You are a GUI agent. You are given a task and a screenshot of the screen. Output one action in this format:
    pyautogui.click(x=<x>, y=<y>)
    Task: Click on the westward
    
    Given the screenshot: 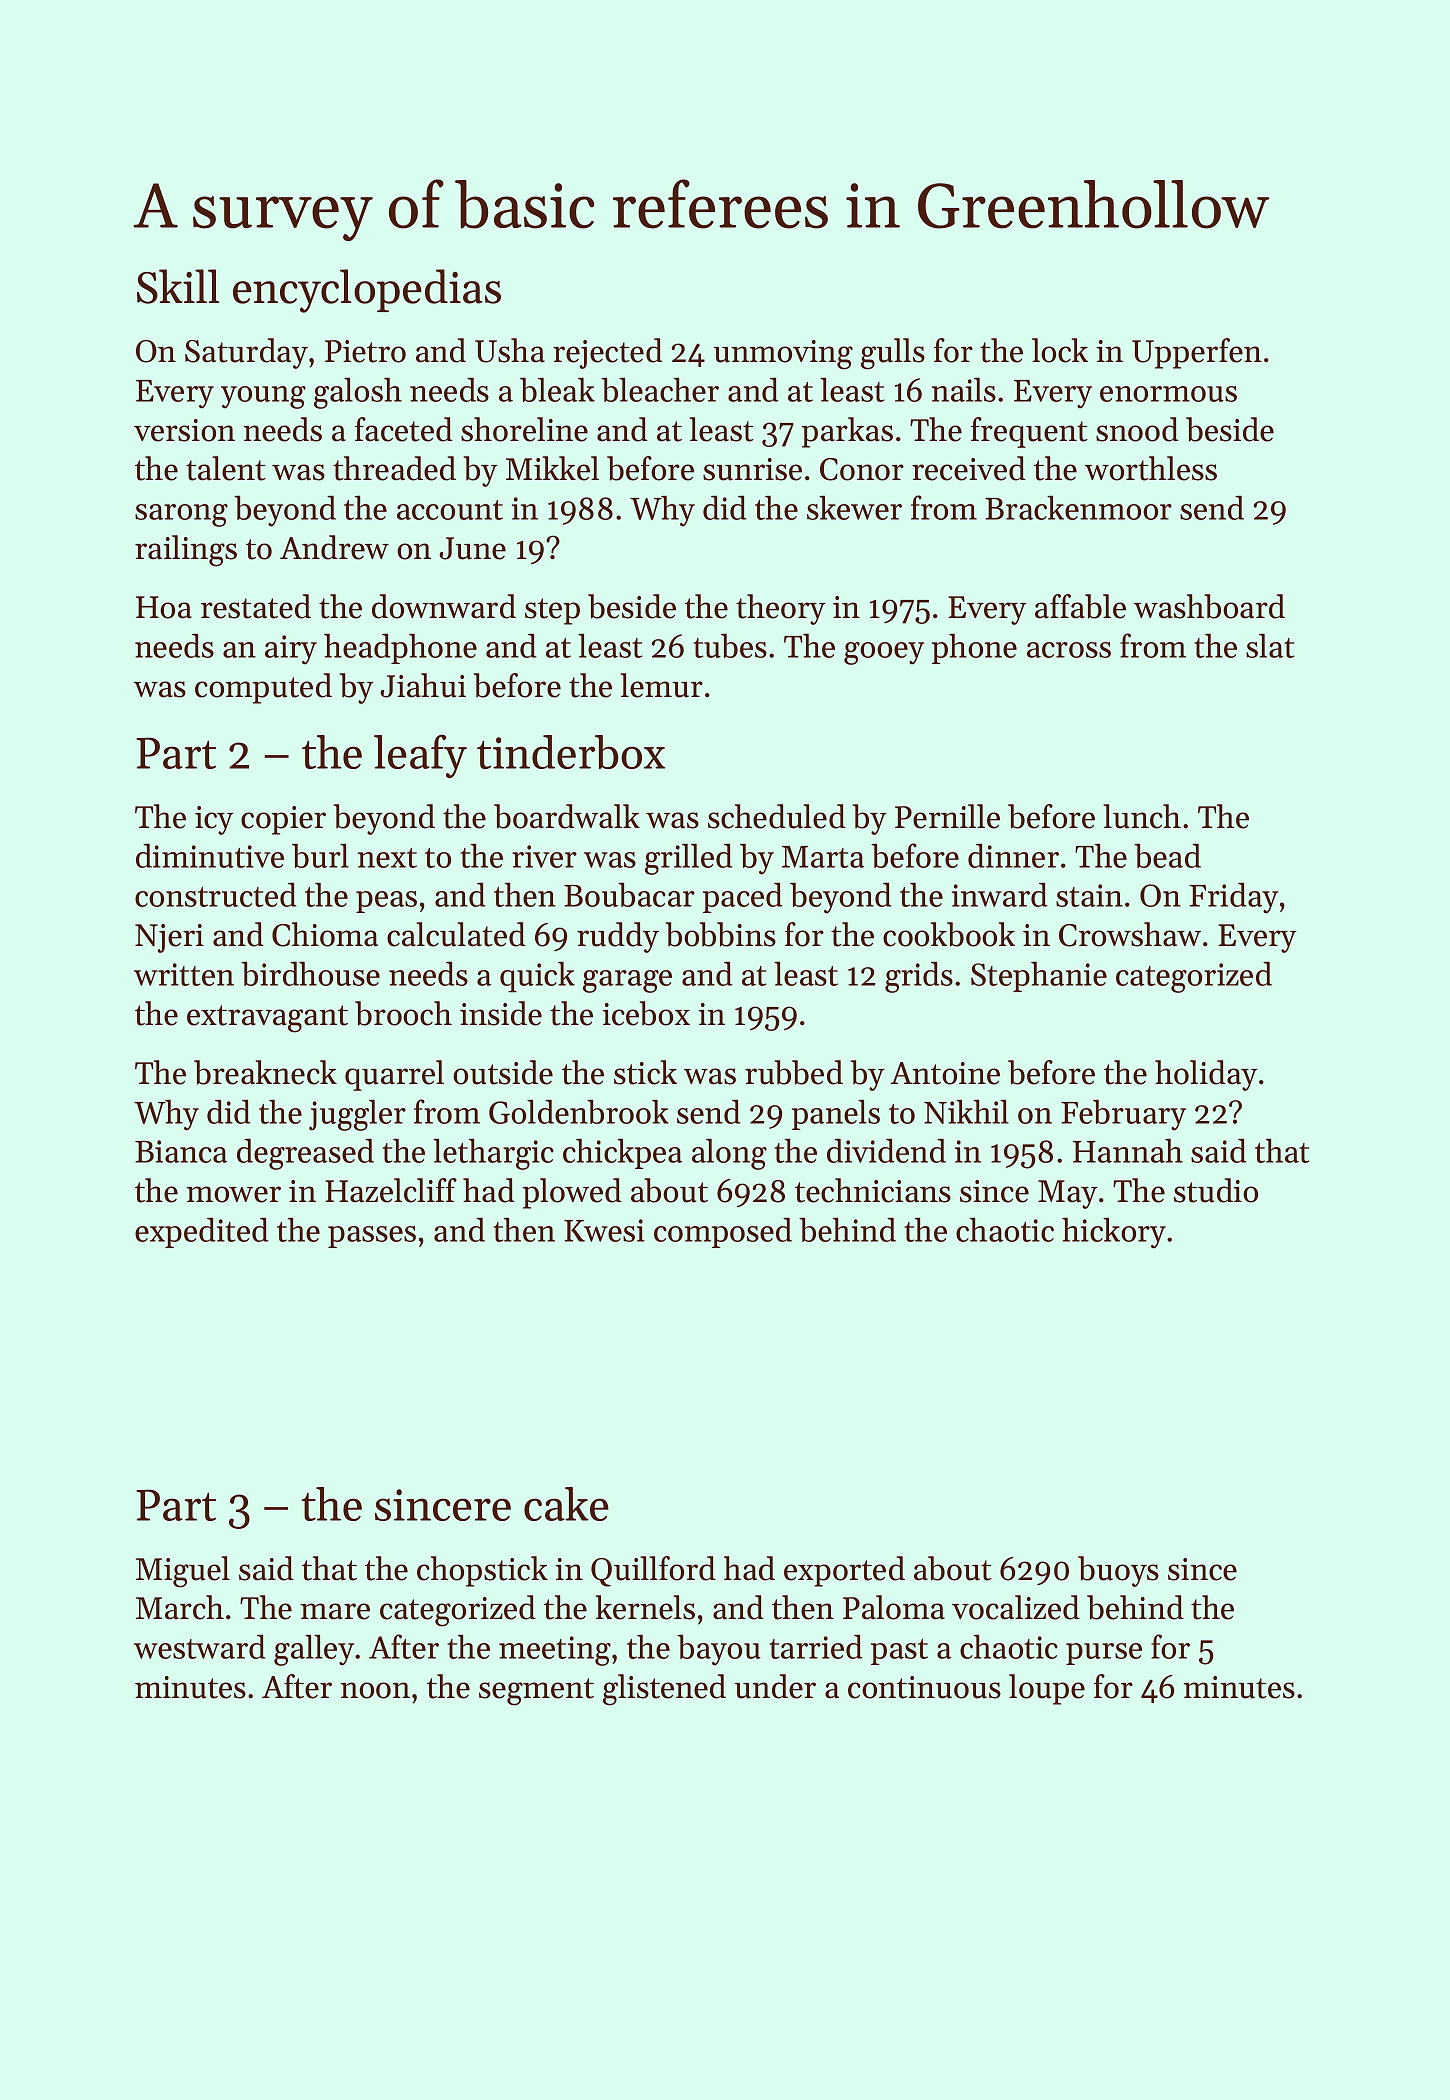 What is the action you would take?
    pyautogui.click(x=200, y=1646)
